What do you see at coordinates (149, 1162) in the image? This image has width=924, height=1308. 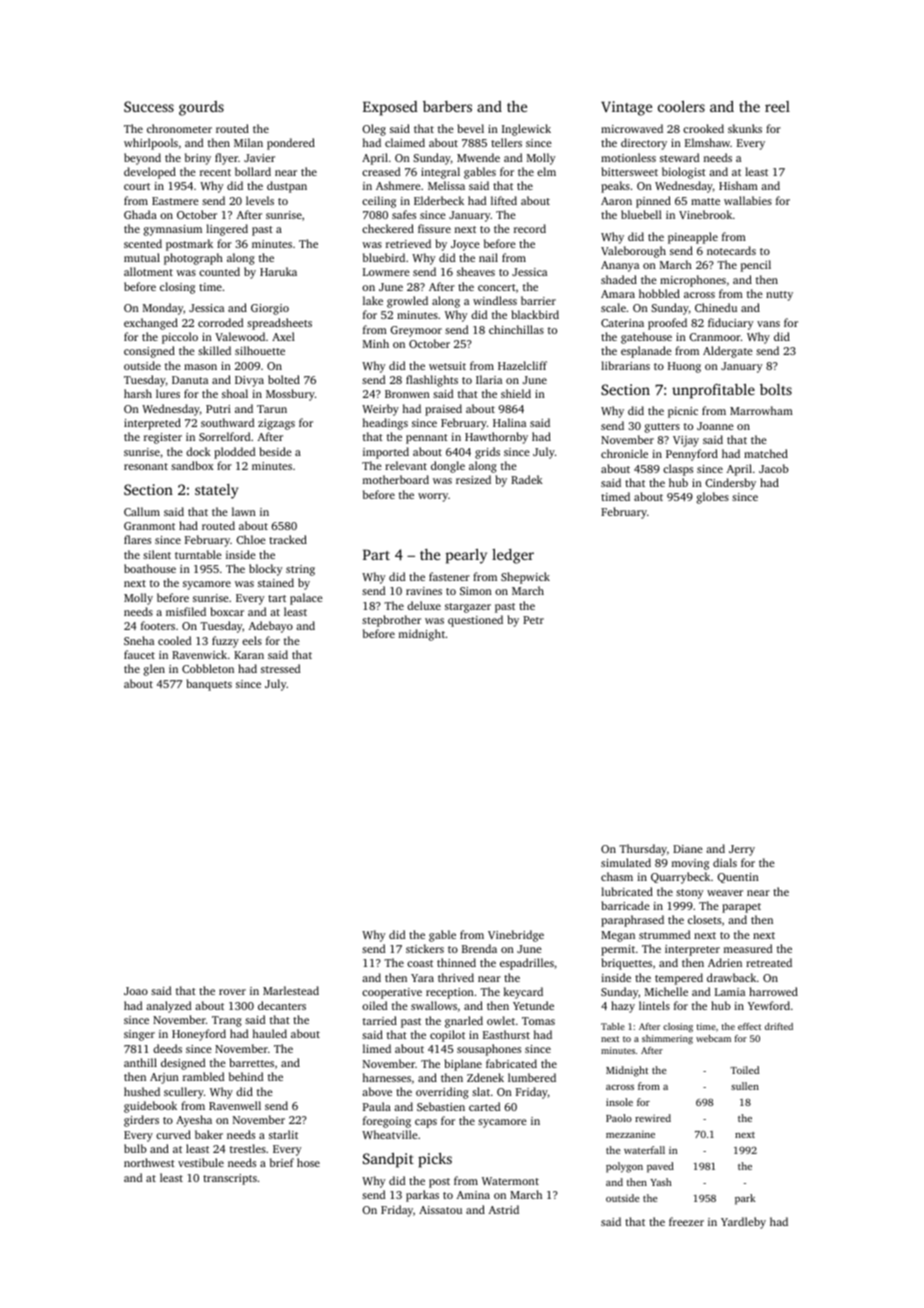 I see `northwest` at bounding box center [149, 1162].
